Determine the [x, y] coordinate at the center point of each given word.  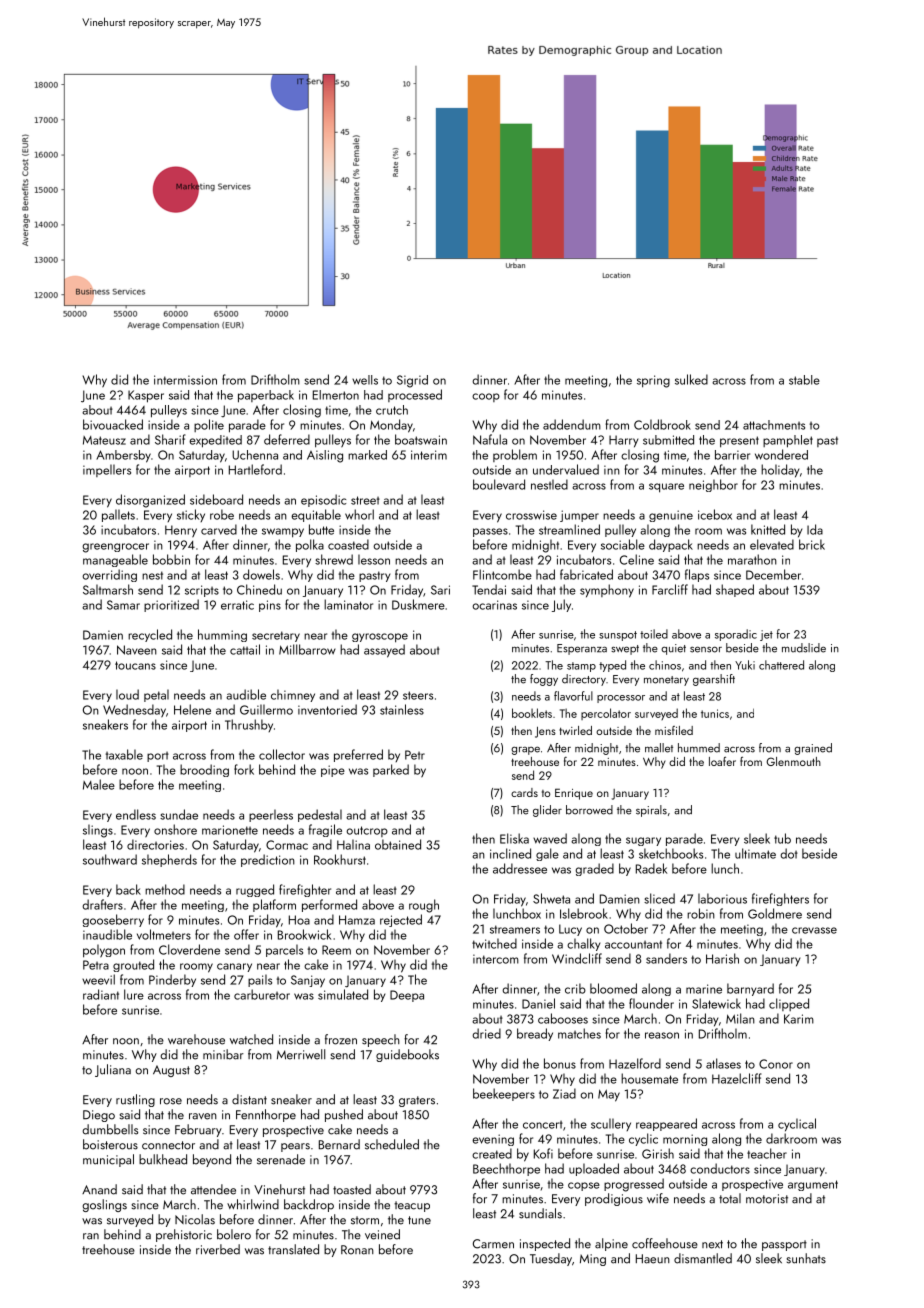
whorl [359, 514]
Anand [99, 1189]
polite [209, 425]
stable [804, 380]
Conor [776, 1064]
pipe [333, 771]
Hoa [299, 920]
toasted [352, 1189]
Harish [722, 958]
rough [424, 906]
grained [813, 749]
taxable [124, 754]
